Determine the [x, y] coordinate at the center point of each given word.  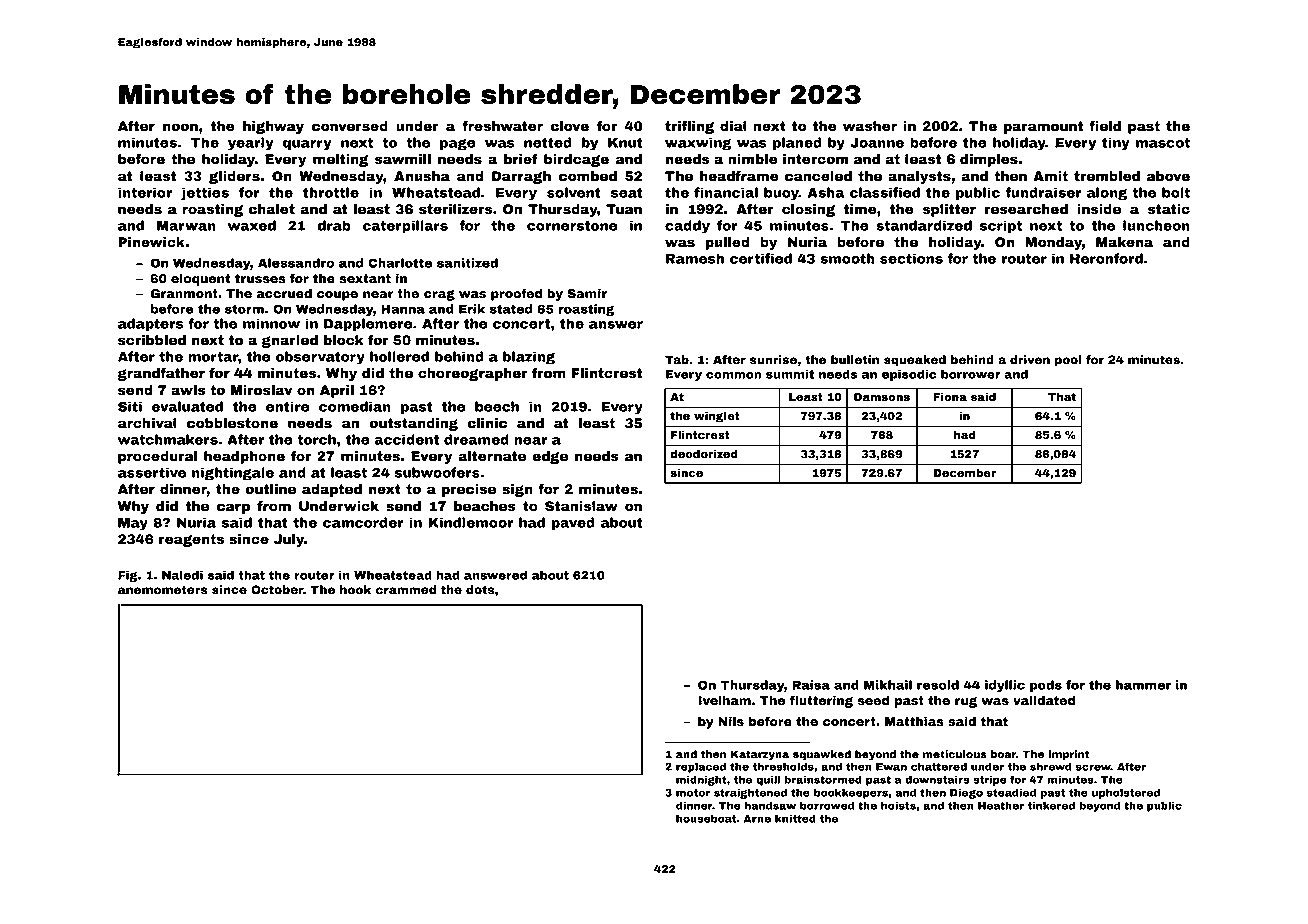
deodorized [704, 453]
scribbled [152, 340]
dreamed [476, 439]
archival [147, 423]
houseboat [706, 818]
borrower [971, 374]
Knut [625, 143]
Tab [677, 359]
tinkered [1051, 805]
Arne [757, 819]
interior [145, 192]
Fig [128, 576]
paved [573, 524]
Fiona [950, 396]
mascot [1163, 143]
